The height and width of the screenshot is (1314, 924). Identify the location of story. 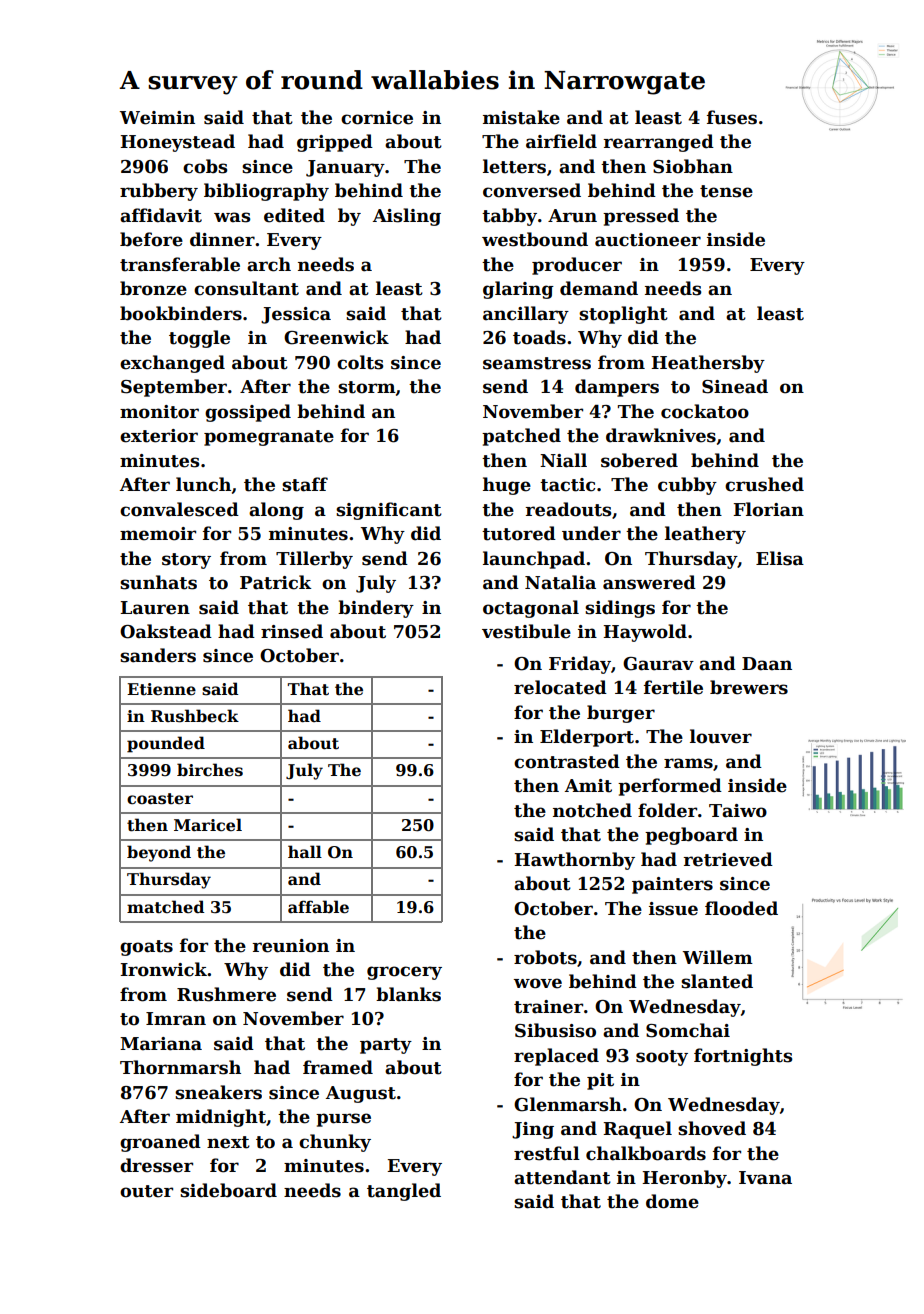
(186, 561).
